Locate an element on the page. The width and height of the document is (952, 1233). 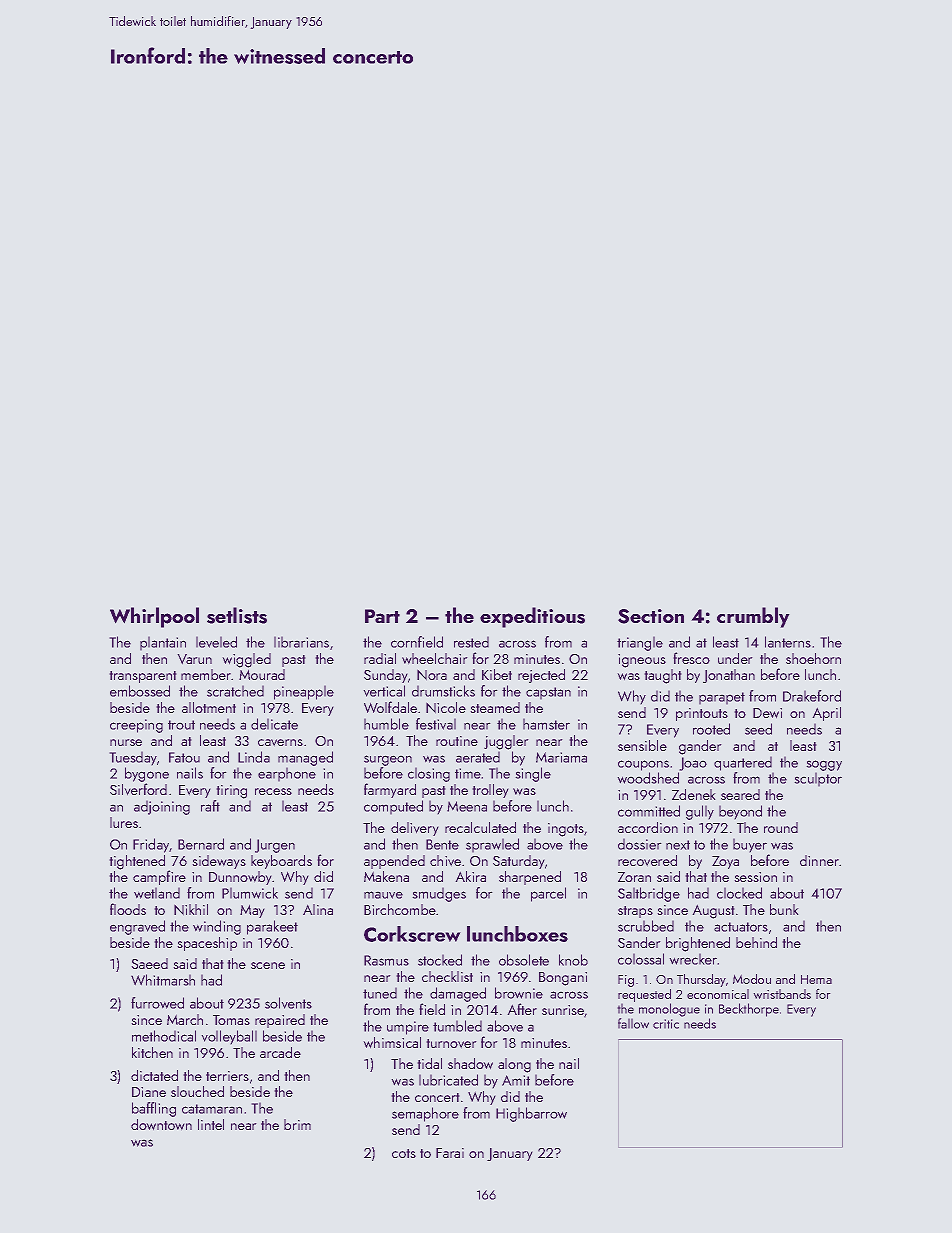
Beckthorpe is located at coordinates (749, 1010).
